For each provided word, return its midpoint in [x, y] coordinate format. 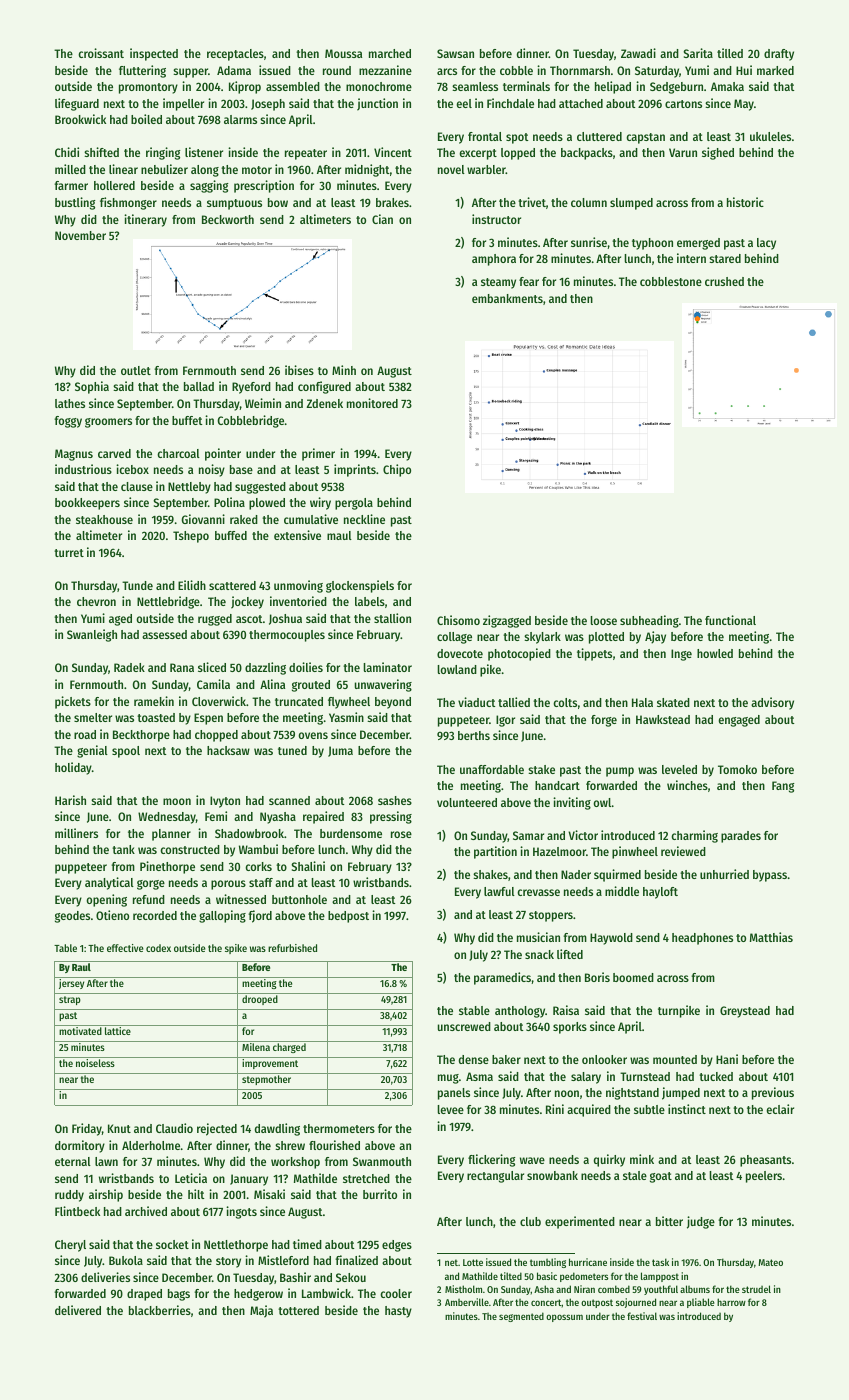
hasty [398, 1312]
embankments [507, 298]
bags [179, 1295]
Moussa [343, 53]
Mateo [770, 1262]
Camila [213, 684]
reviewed [683, 851]
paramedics [502, 978]
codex [158, 948]
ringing [163, 153]
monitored [372, 403]
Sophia [92, 387]
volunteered [467, 802]
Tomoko [737, 769]
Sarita [698, 53]
